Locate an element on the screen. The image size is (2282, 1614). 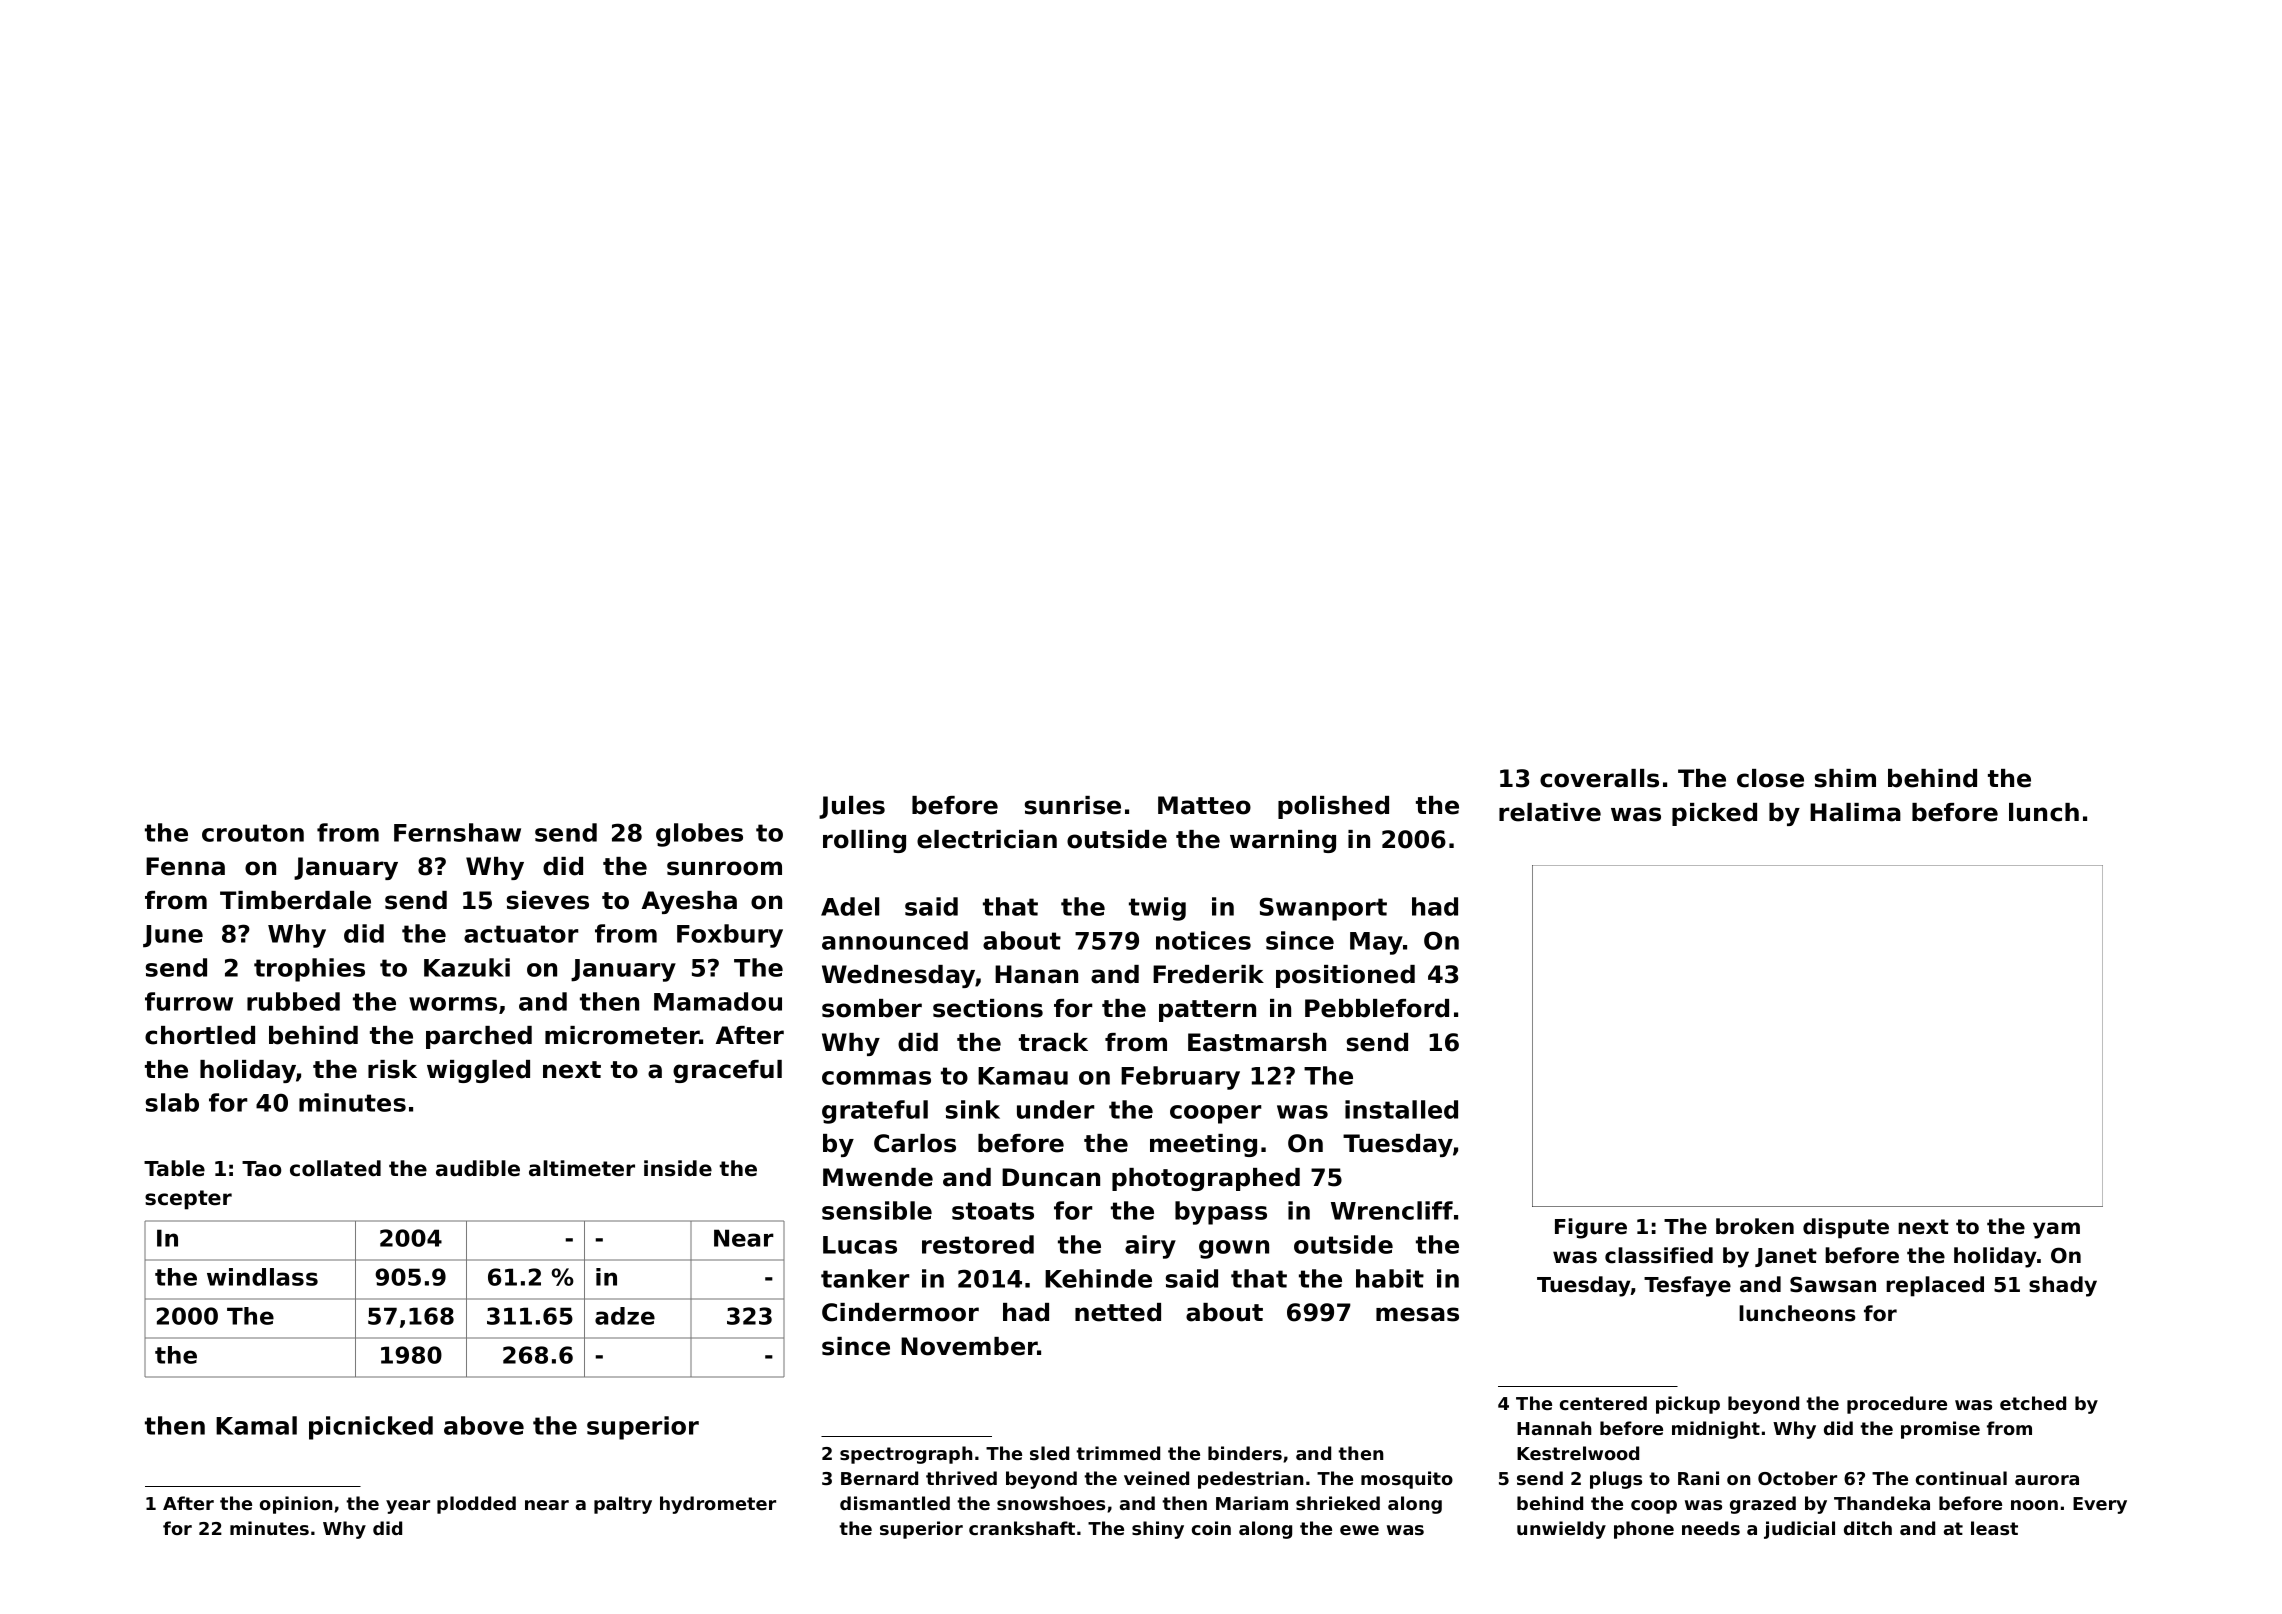
Adel is located at coordinates (850, 906).
